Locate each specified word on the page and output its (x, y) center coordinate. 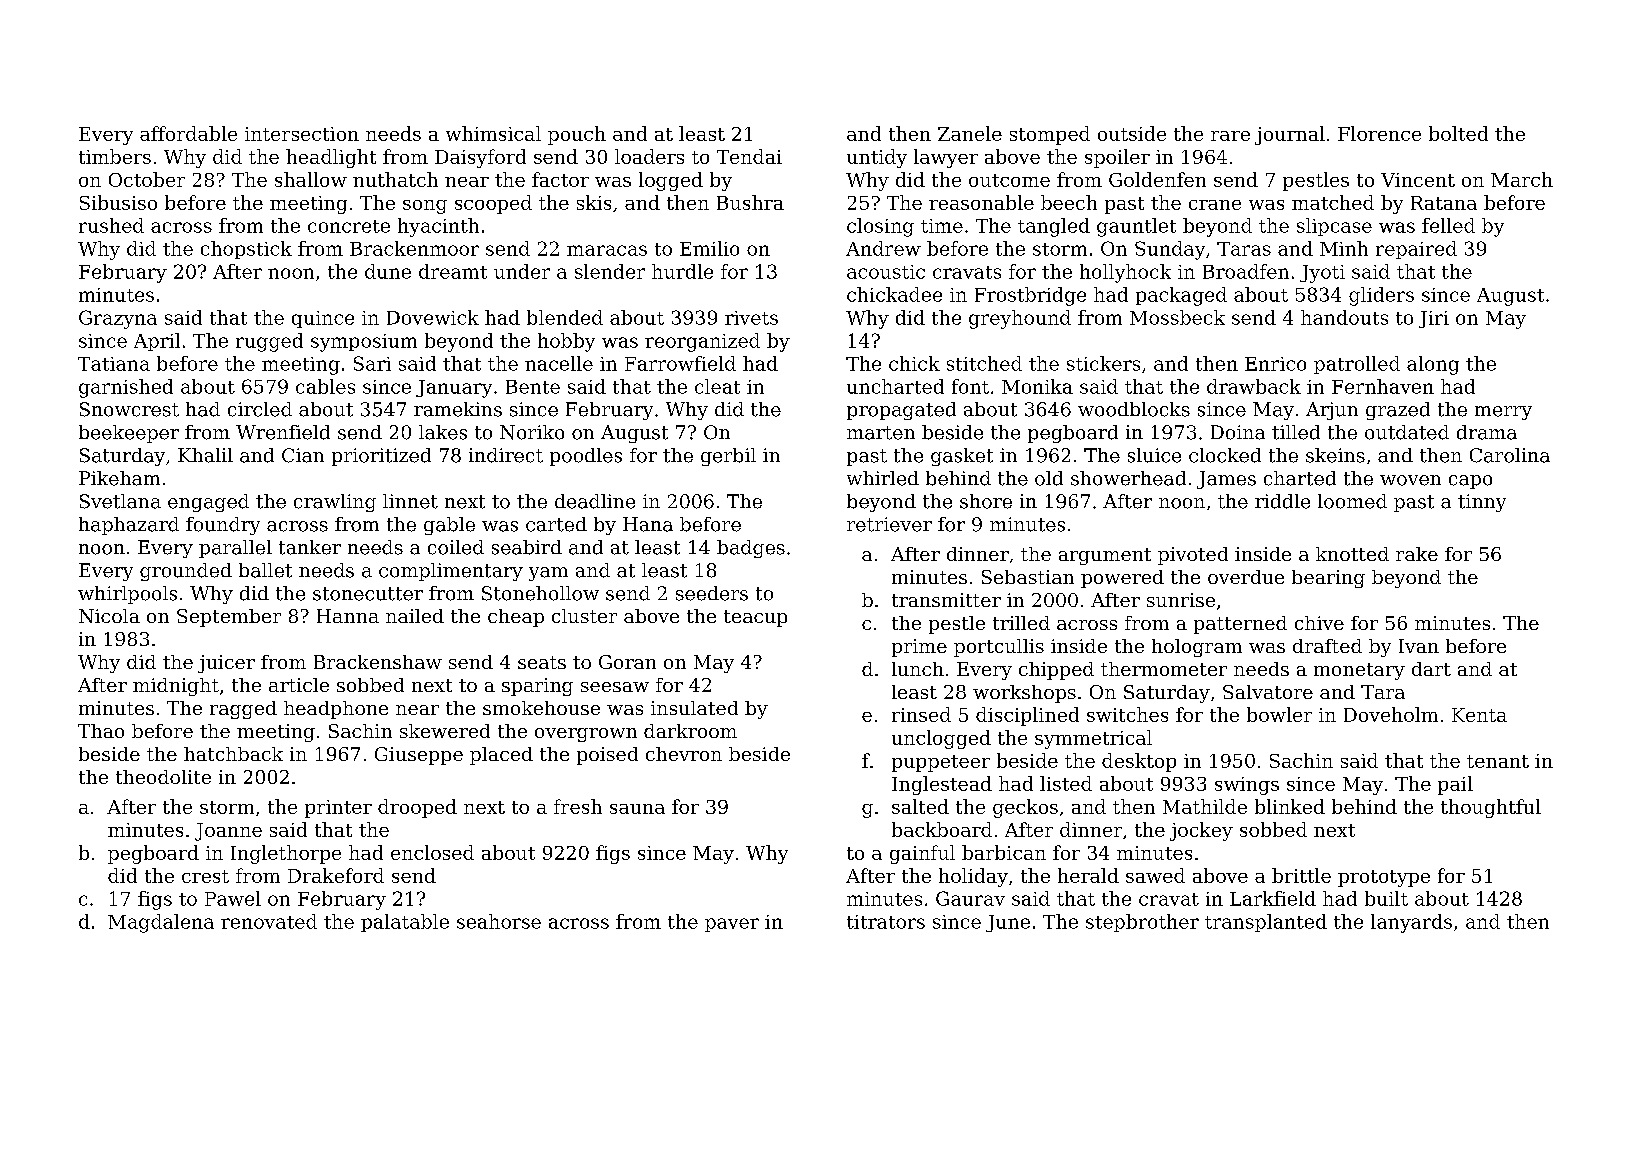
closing (880, 227)
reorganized (702, 342)
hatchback (233, 754)
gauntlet (1136, 227)
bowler (1279, 714)
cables (325, 386)
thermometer (1164, 669)
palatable (405, 923)
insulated (694, 708)
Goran (627, 662)
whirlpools (127, 595)
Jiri (1434, 319)
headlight (331, 158)
